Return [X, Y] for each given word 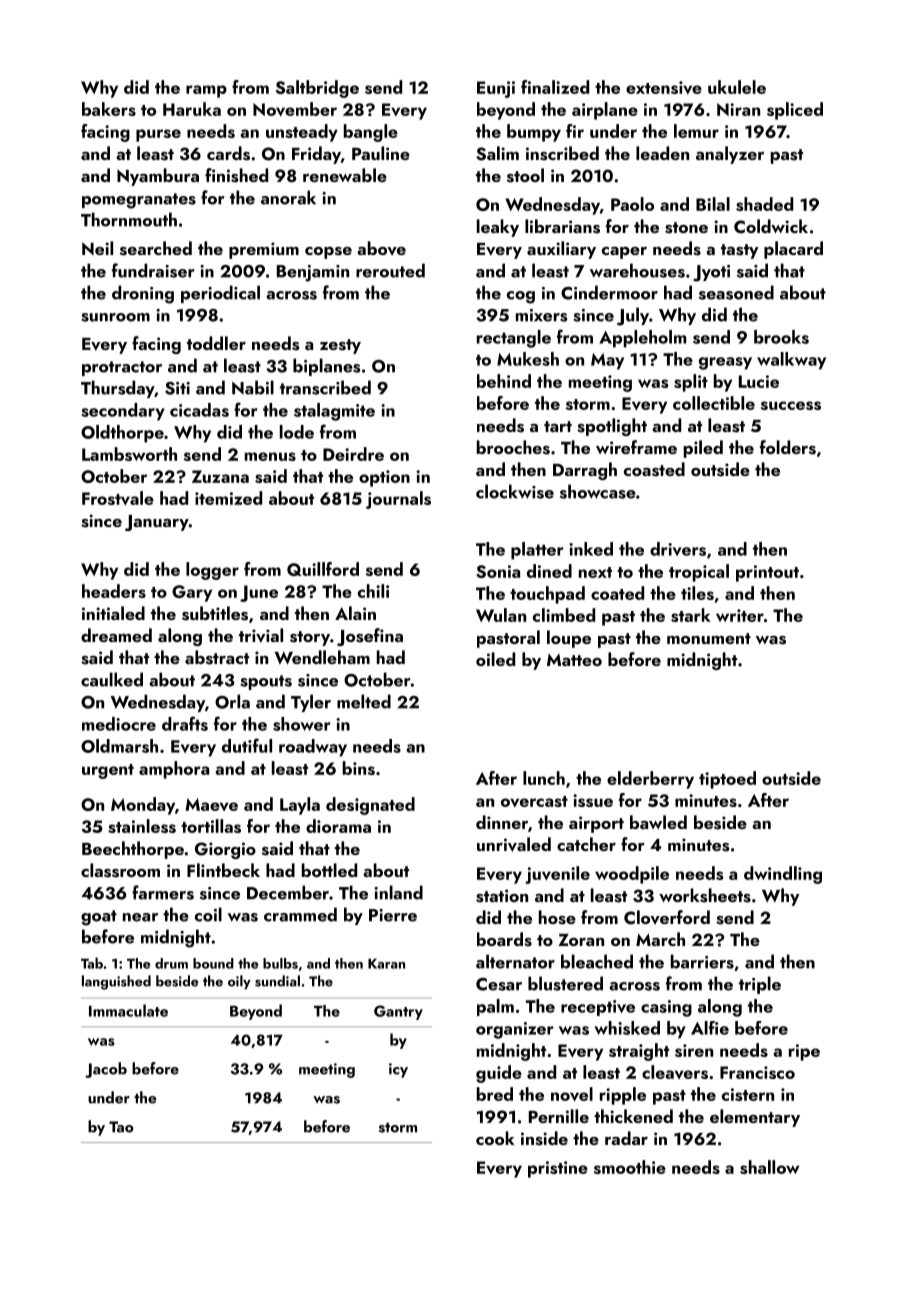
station [502, 896]
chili [373, 591]
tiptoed [727, 780]
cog [521, 297]
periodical [220, 294]
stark [691, 615]
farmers [163, 892]
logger [212, 571]
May [607, 361]
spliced [795, 111]
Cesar [499, 984]
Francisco [757, 1072]
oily [239, 982]
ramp [206, 91]
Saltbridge [317, 89]
